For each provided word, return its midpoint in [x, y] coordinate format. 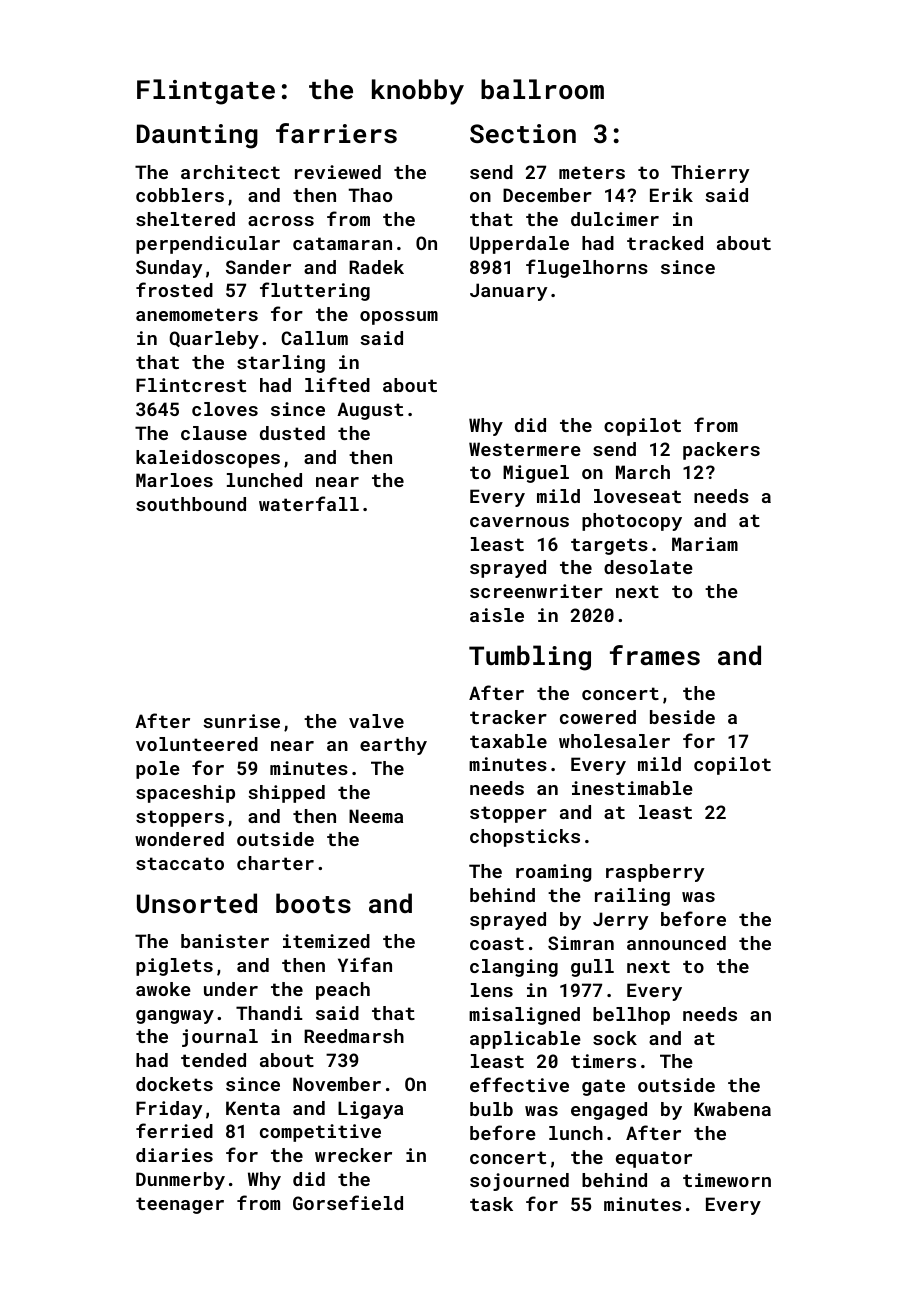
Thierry [710, 174]
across [281, 221]
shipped [286, 794]
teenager [180, 1205]
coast [497, 943]
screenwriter [536, 591]
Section [523, 134]
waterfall [309, 503]
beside [682, 717]
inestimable [632, 788]
